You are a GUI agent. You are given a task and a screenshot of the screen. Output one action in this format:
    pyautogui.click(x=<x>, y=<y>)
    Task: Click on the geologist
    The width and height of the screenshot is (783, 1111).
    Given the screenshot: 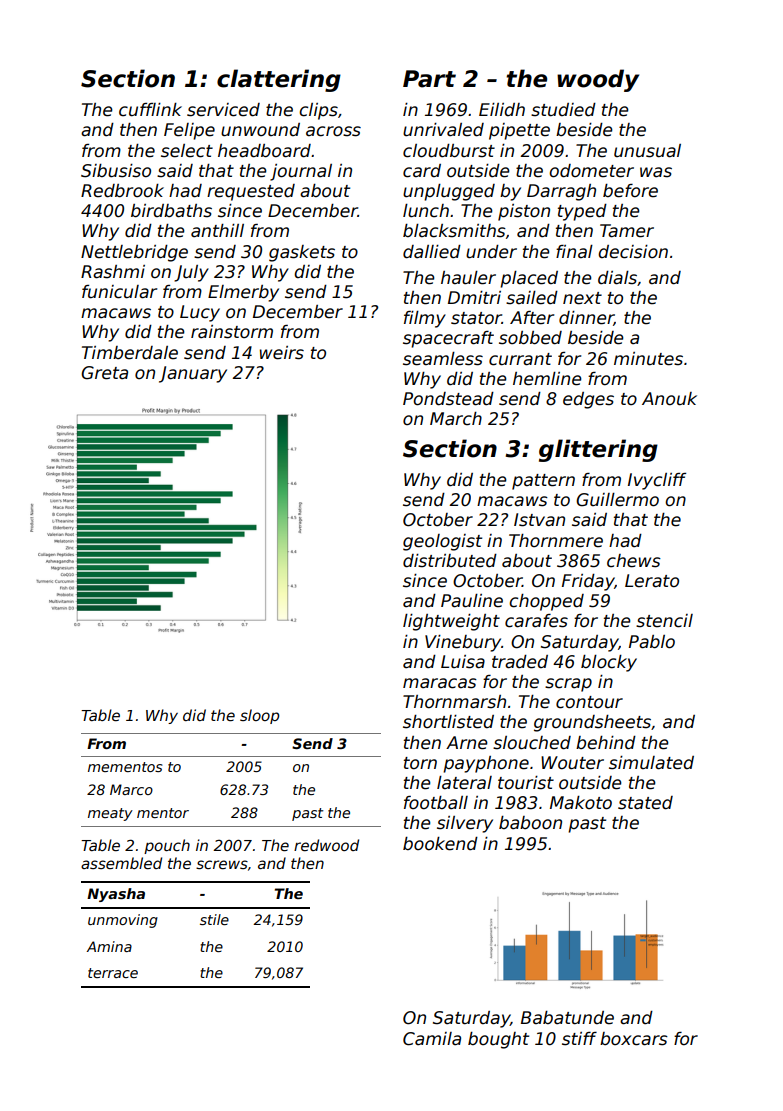 What is the action you would take?
    pyautogui.click(x=442, y=542)
